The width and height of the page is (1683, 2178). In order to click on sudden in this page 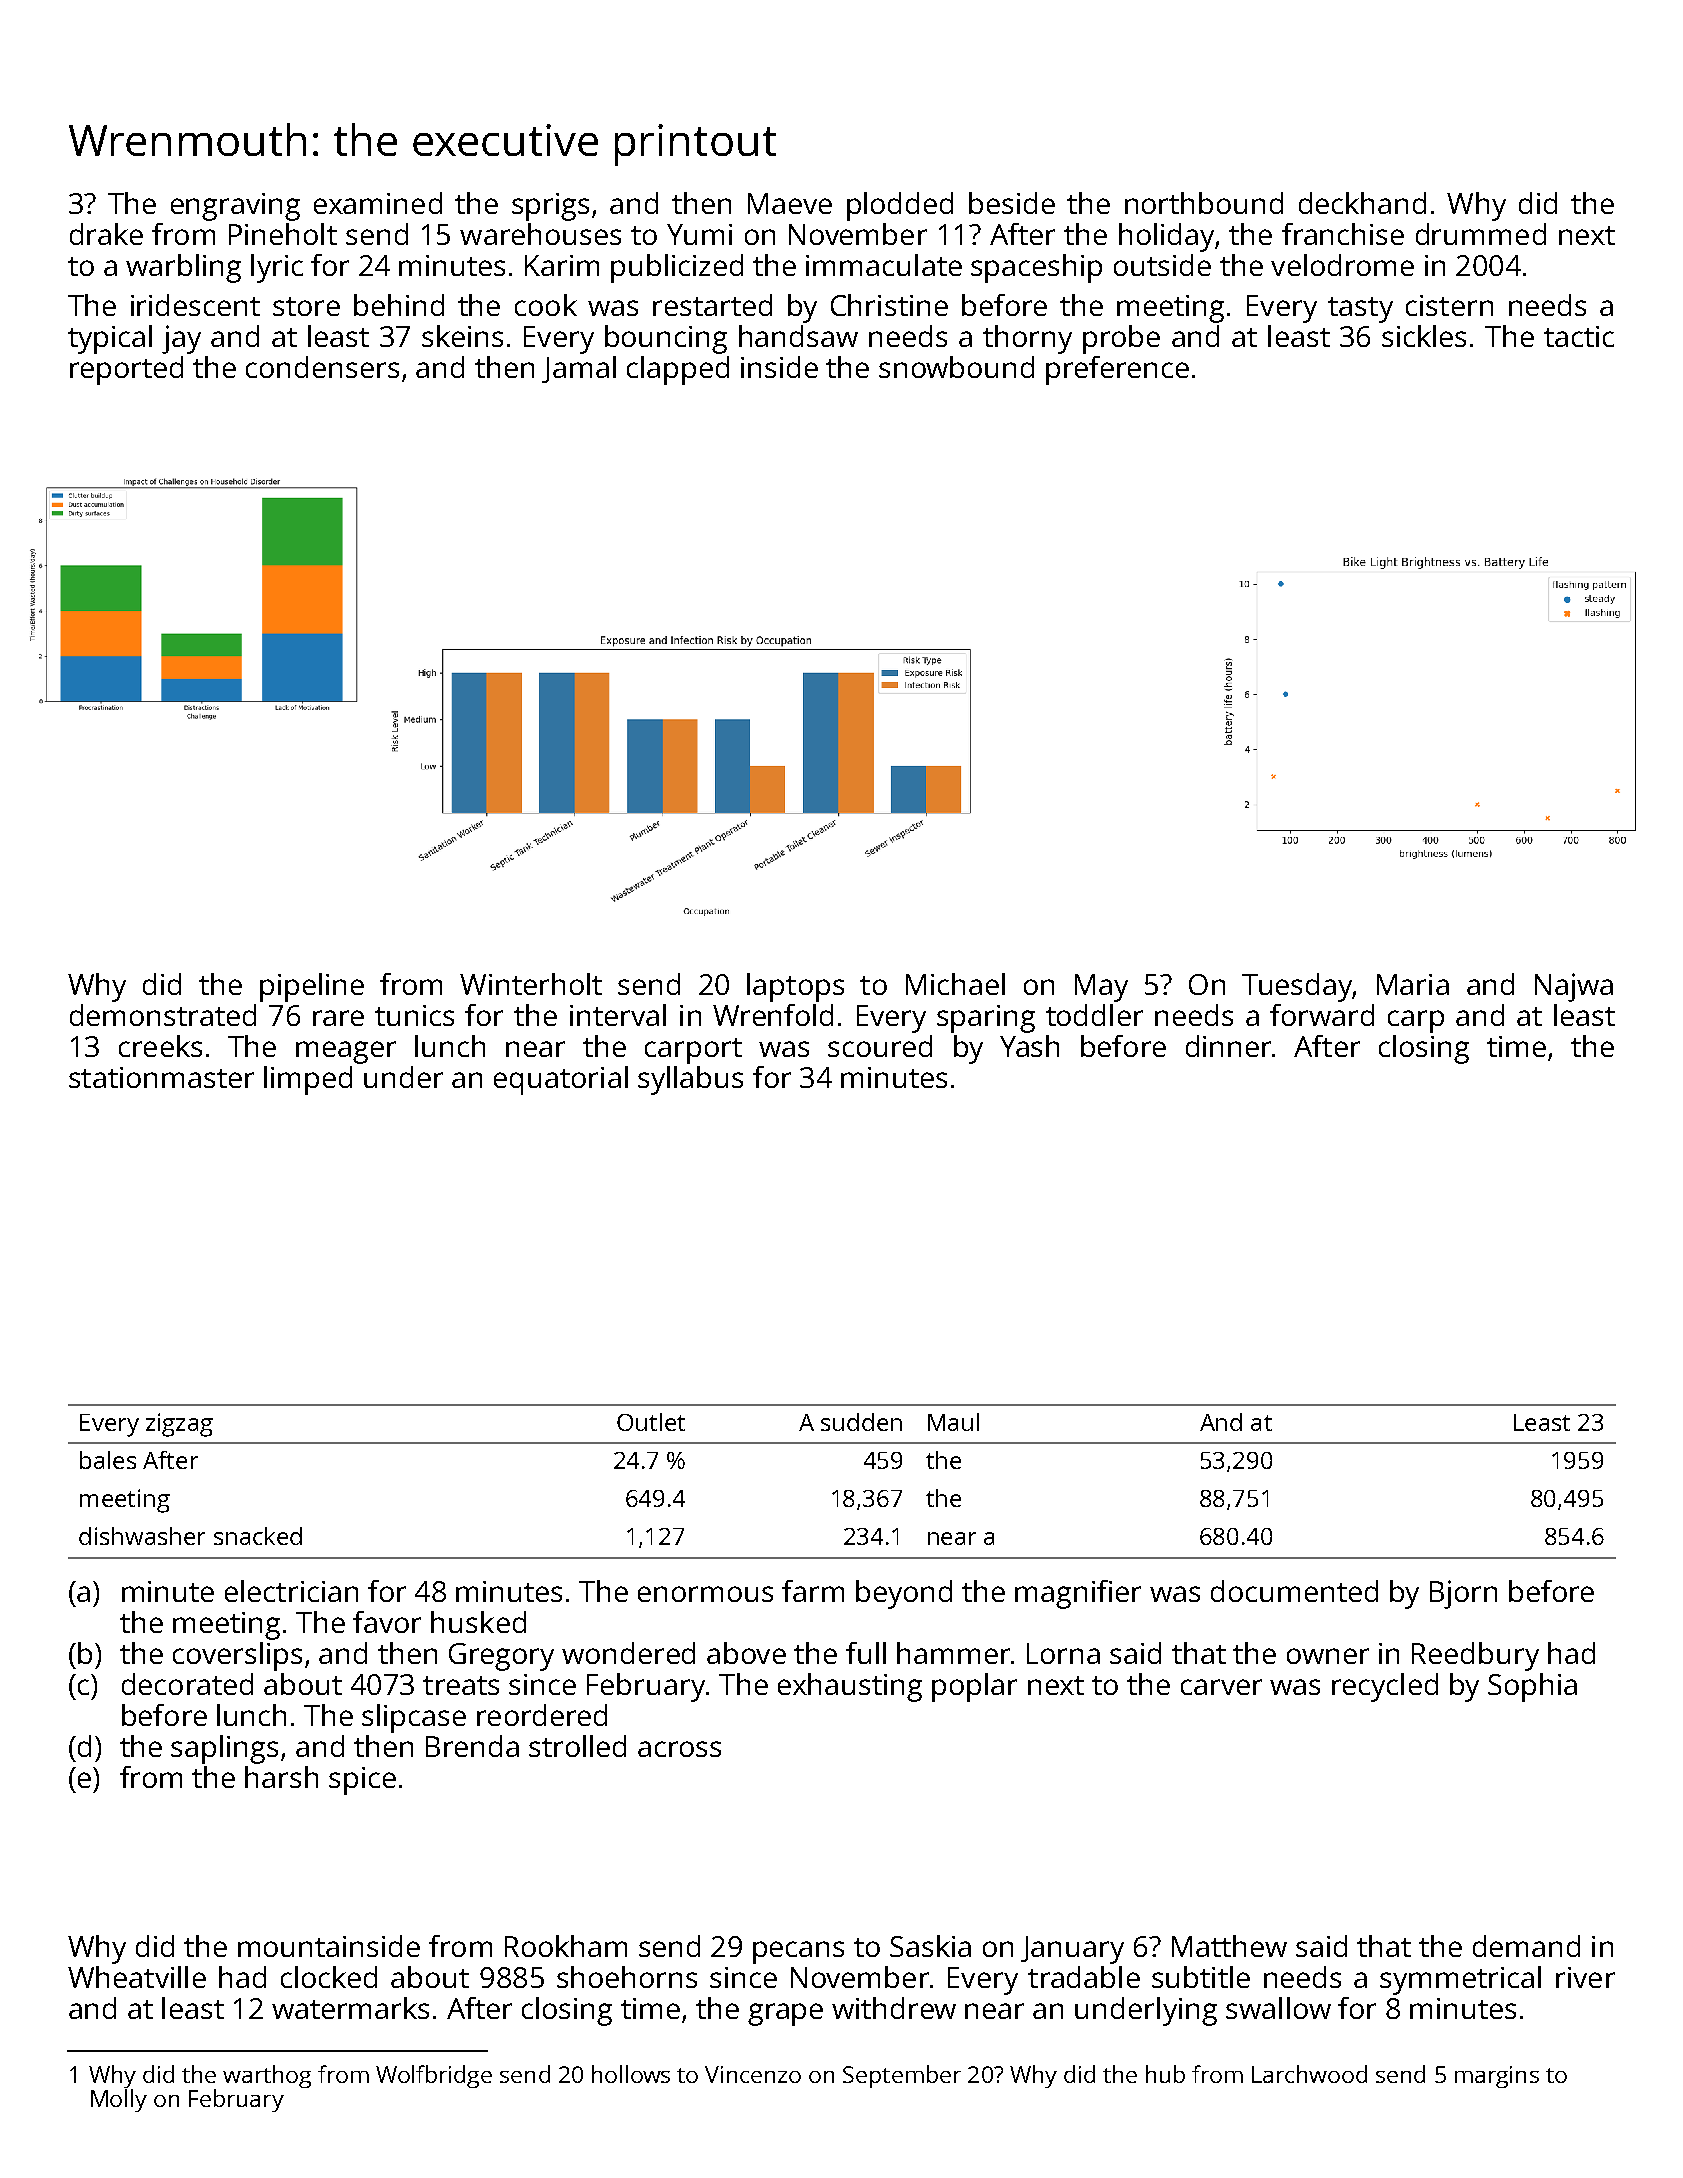, I will do `click(861, 1422)`.
